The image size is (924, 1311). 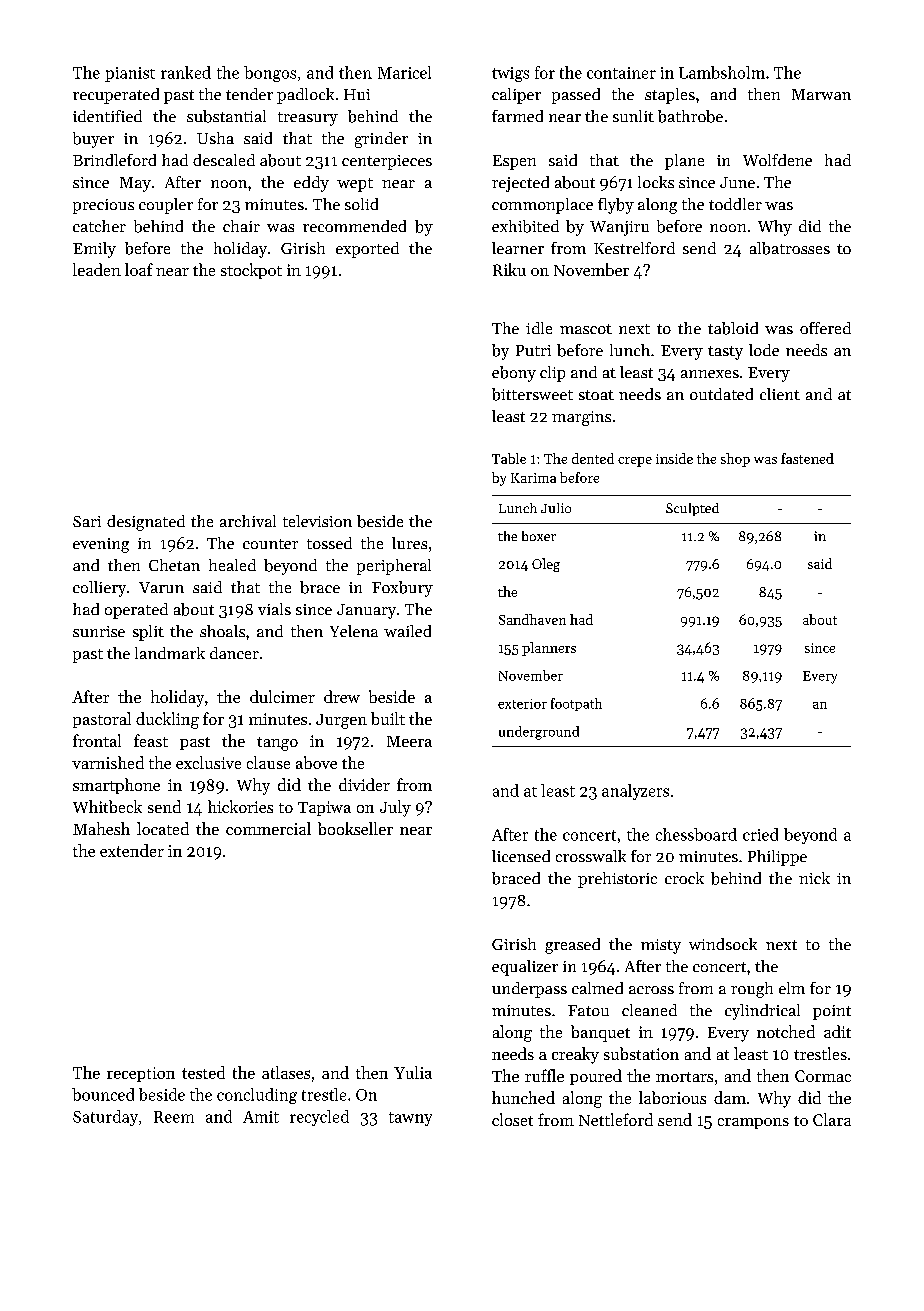 What do you see at coordinates (518, 248) in the document?
I see `learner` at bounding box center [518, 248].
